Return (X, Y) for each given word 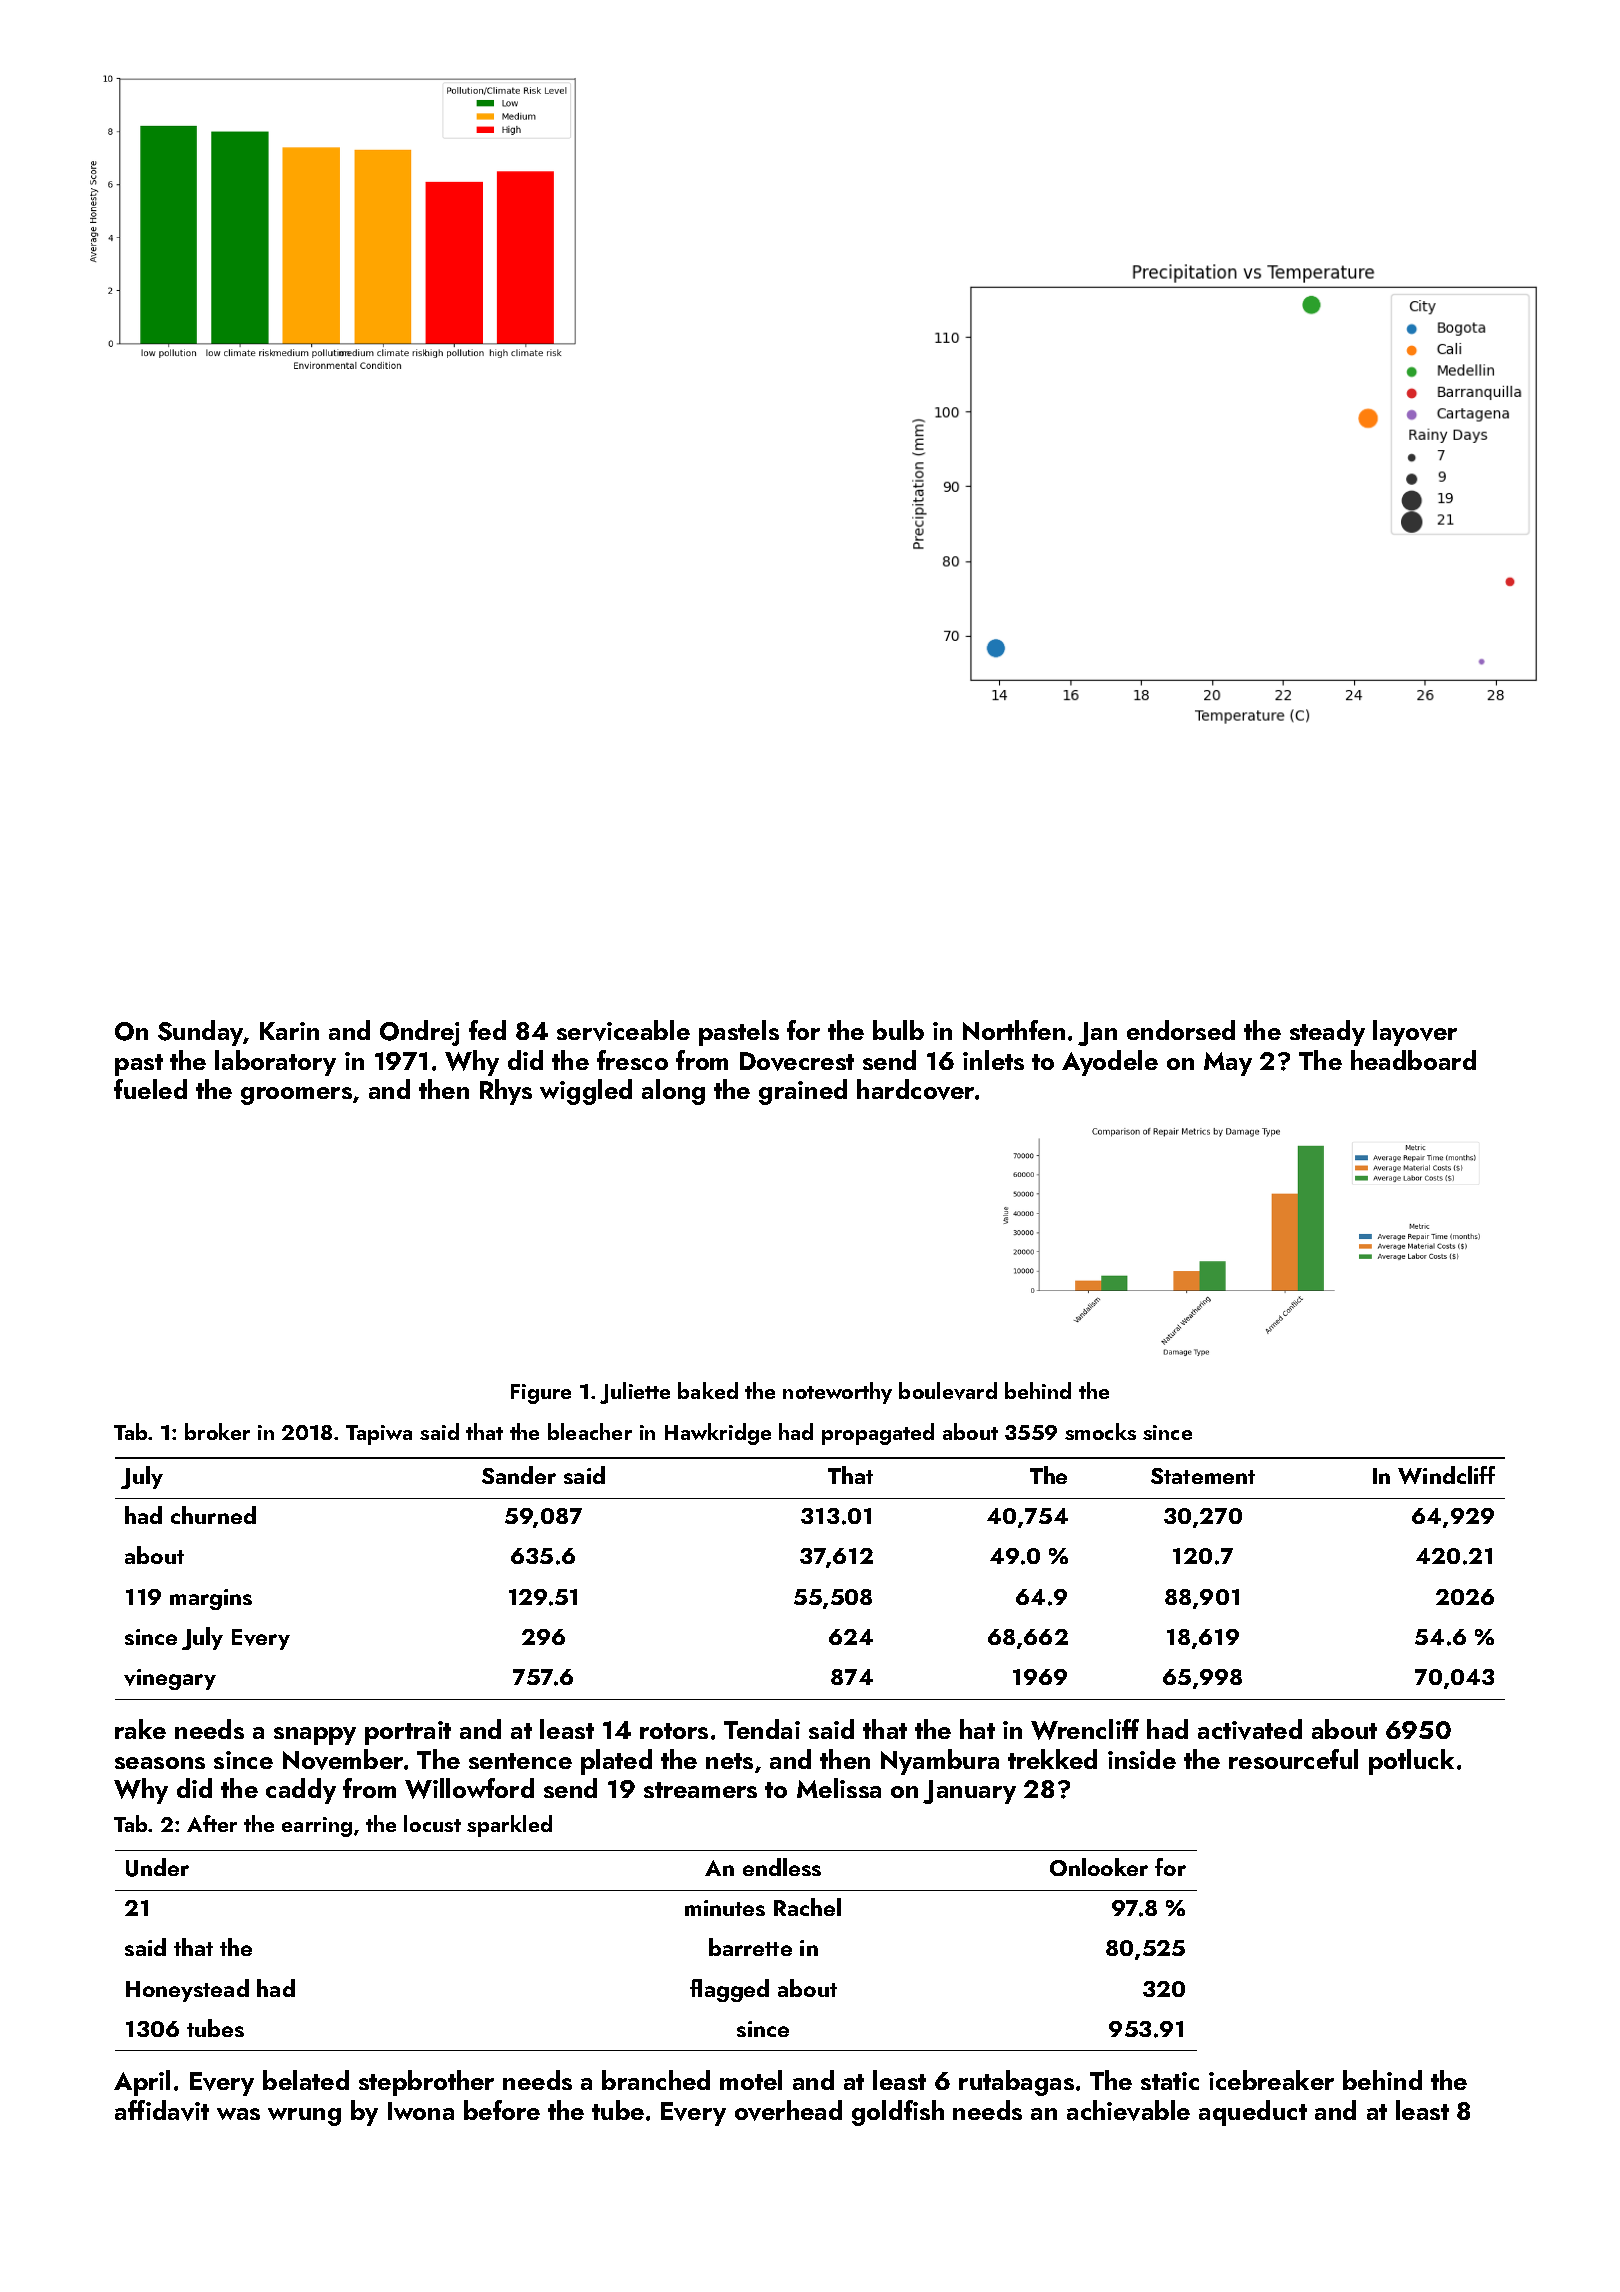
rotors (674, 1731)
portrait (408, 1733)
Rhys (506, 1092)
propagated (878, 1434)
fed (487, 1030)
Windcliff (1446, 1475)
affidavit (162, 2110)
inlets (993, 1060)
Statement (1203, 1476)
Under (157, 1867)
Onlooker (1099, 1867)
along (673, 1092)
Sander (519, 1475)
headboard (1413, 1060)
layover (1415, 1033)
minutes (725, 1908)
